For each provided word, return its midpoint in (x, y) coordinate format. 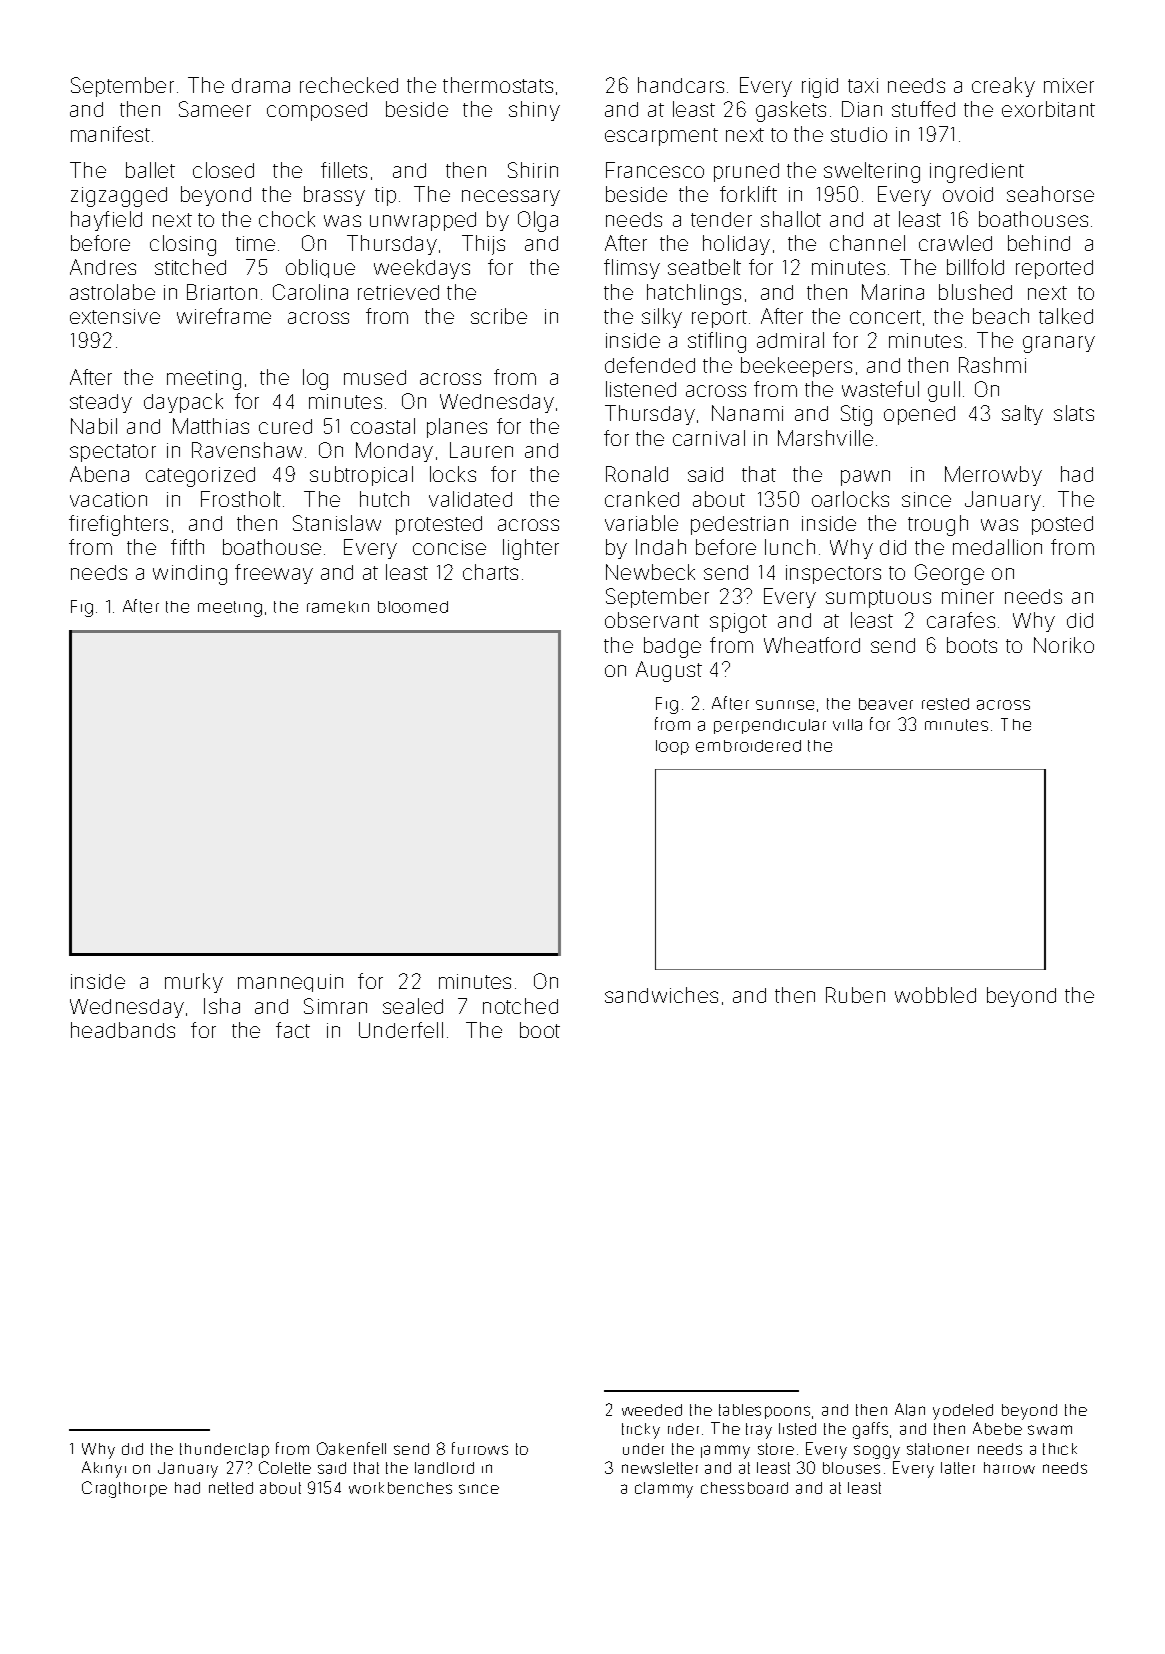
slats (1074, 413)
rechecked (349, 85)
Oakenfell (351, 1448)
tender (721, 219)
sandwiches (661, 995)
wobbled (935, 995)
